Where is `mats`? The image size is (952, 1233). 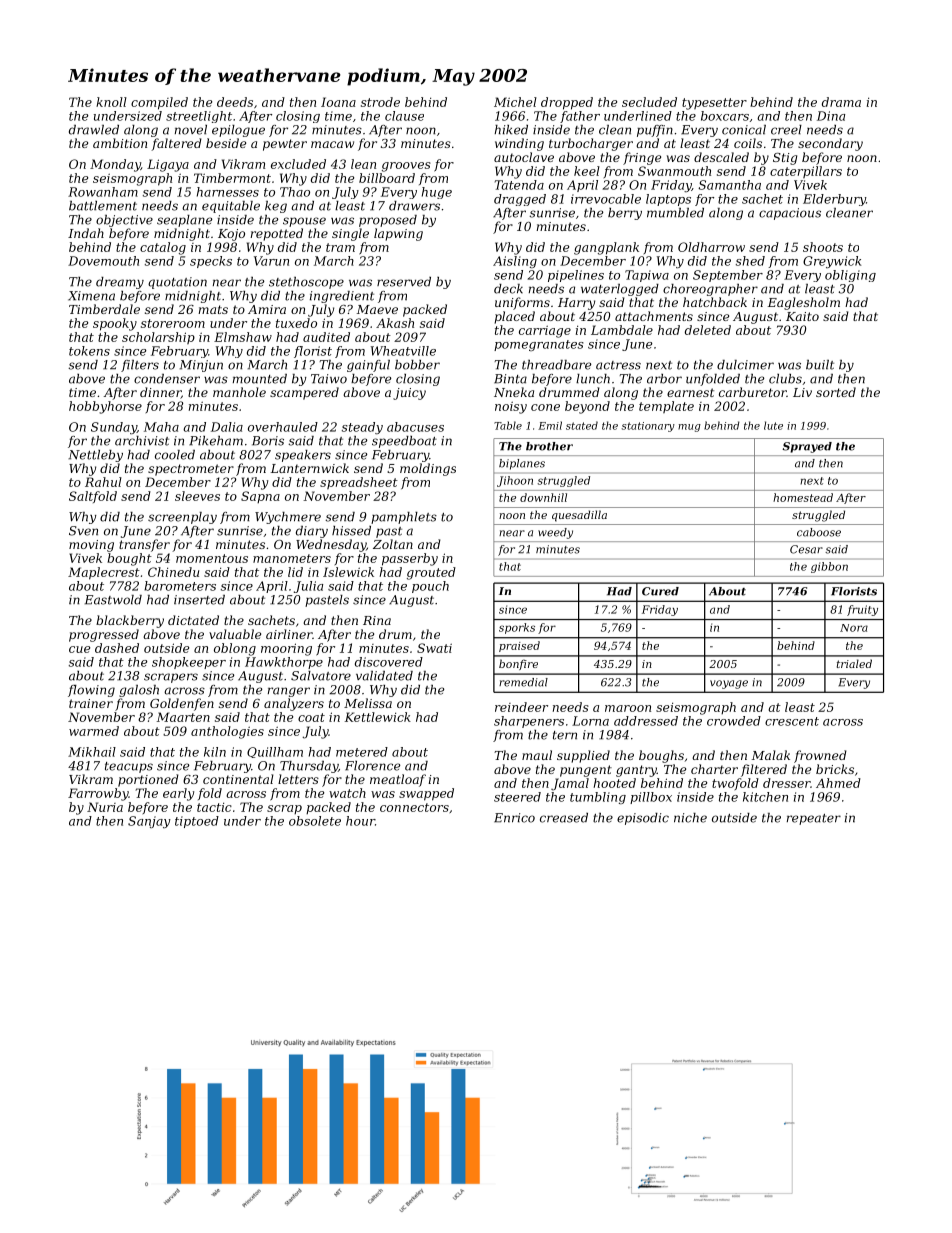 mats is located at coordinates (213, 309).
